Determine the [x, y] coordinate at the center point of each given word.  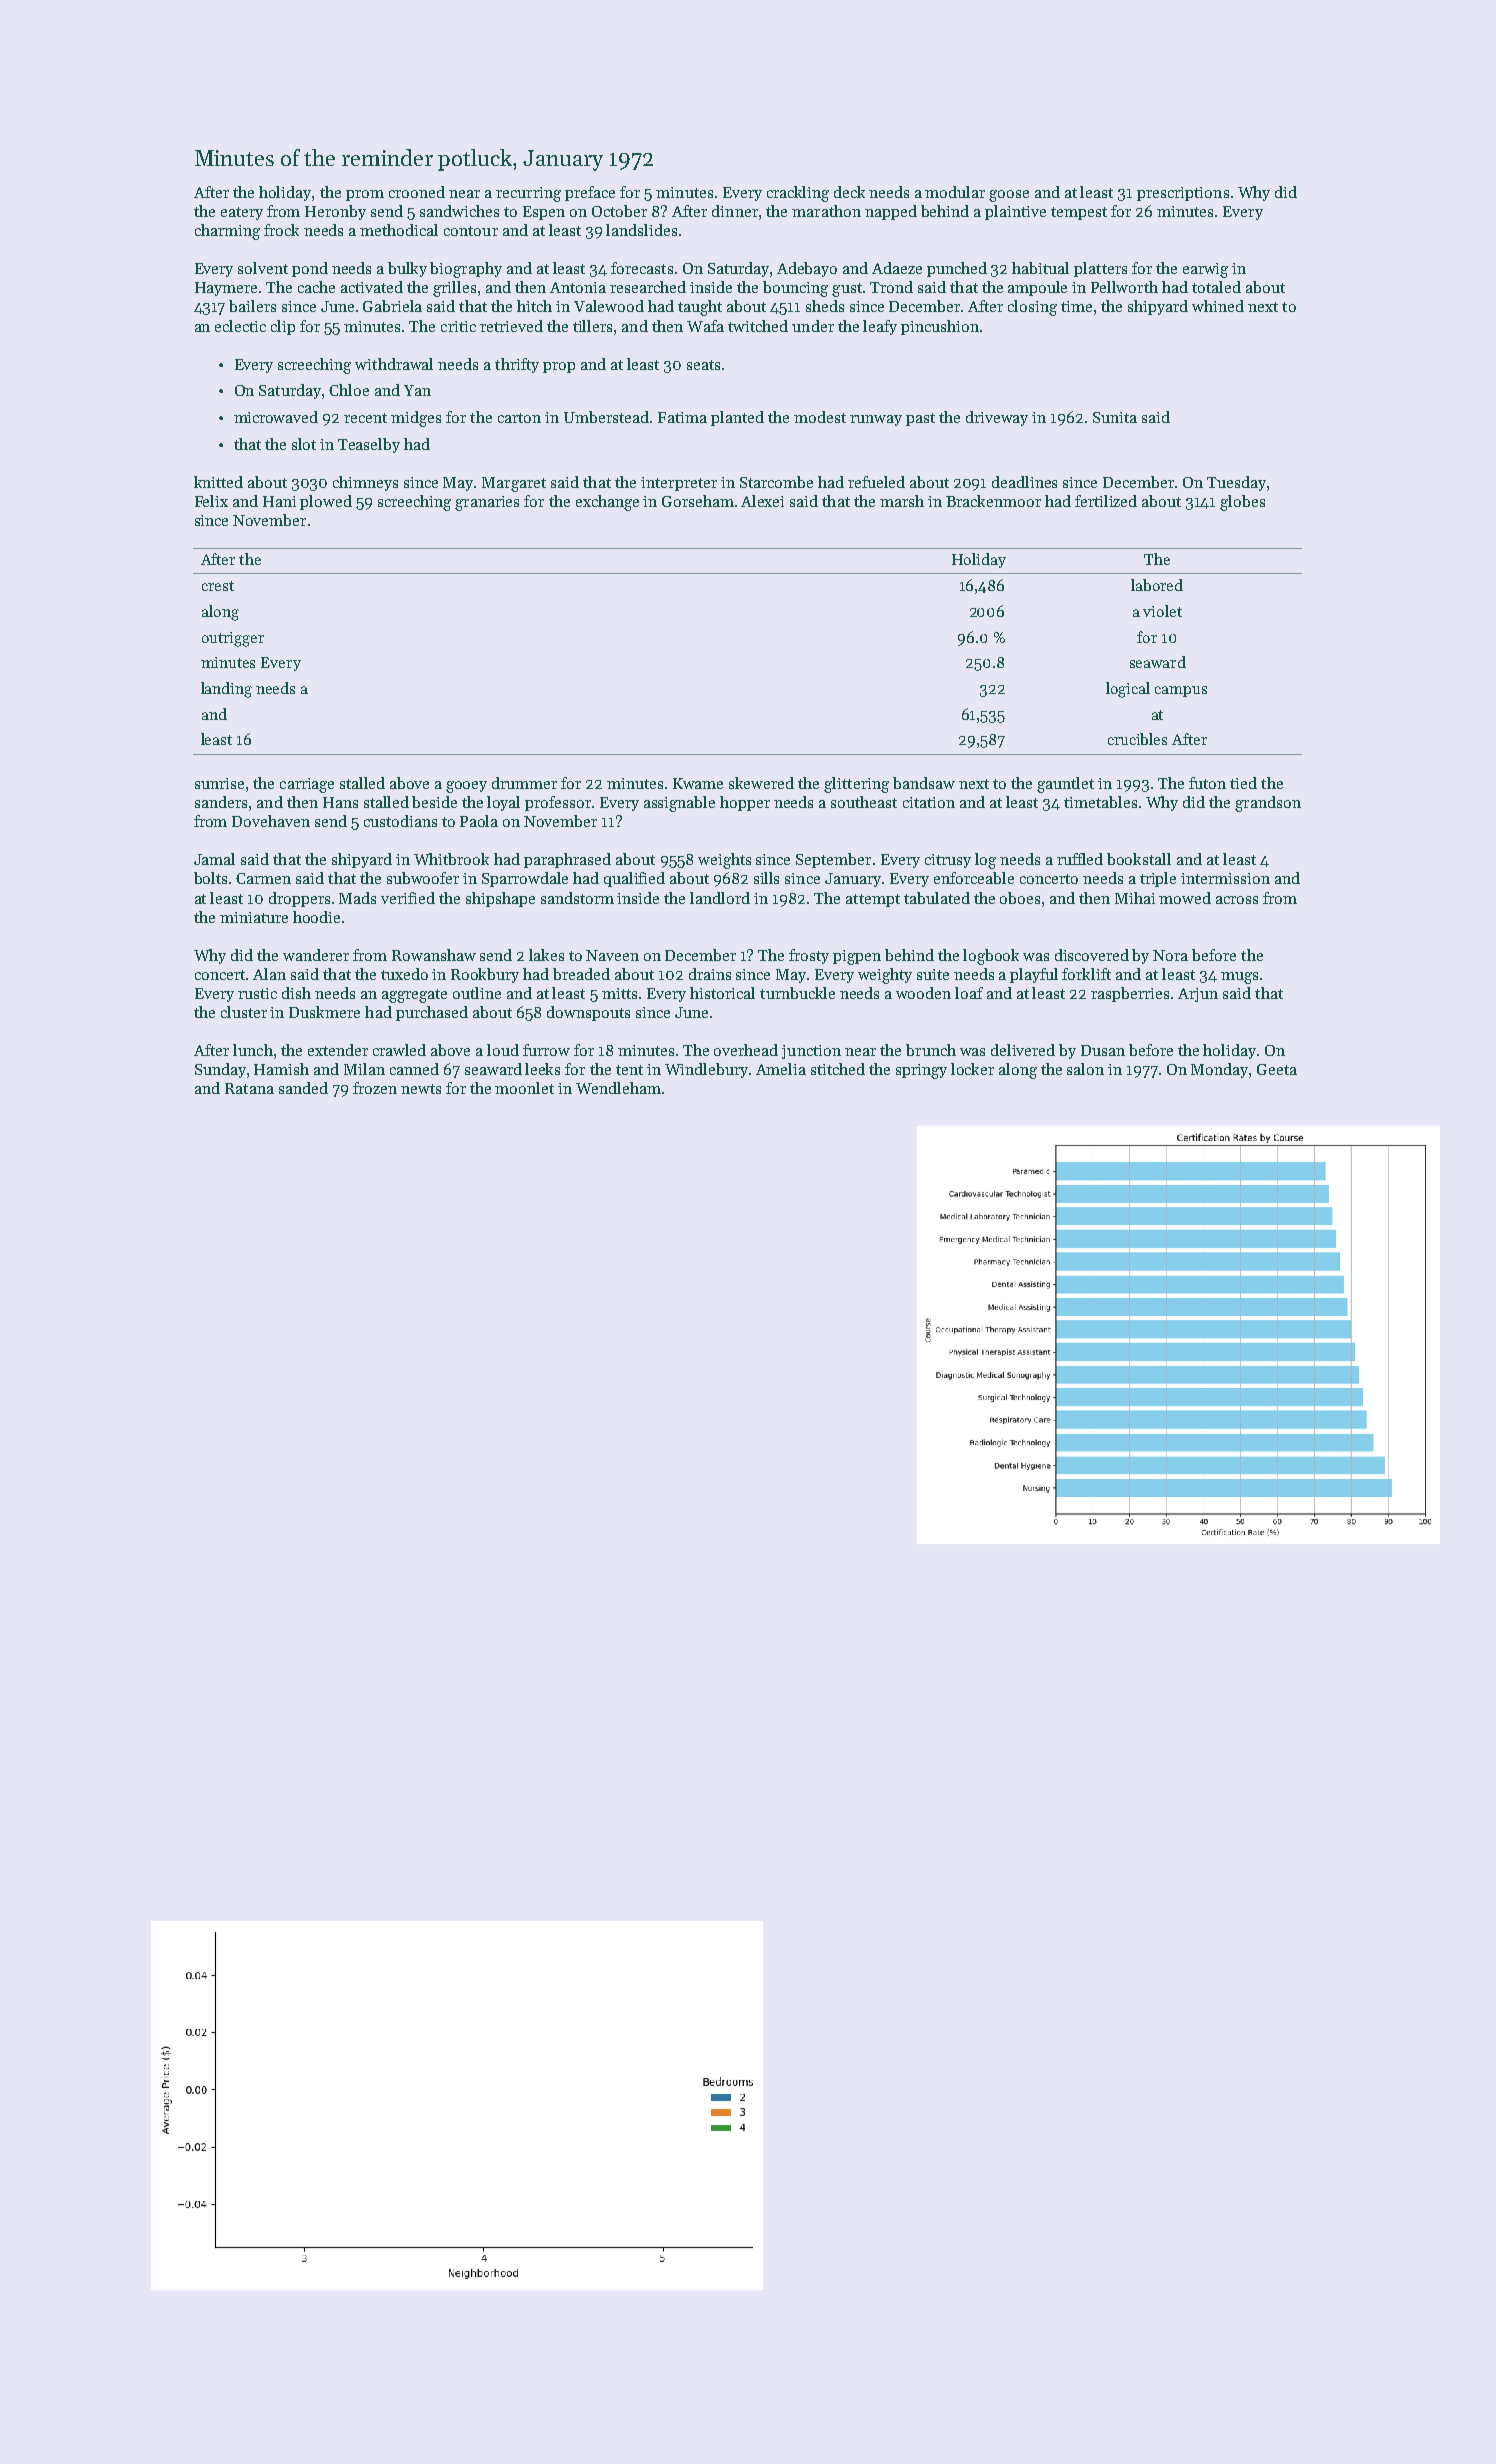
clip [283, 327]
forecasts [642, 268]
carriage [307, 785]
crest [218, 586]
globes [1242, 503]
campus [1181, 691]
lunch [253, 1050]
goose [1009, 196]
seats [703, 365]
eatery [242, 213]
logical [1128, 690]
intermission [1225, 878]
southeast [864, 802]
